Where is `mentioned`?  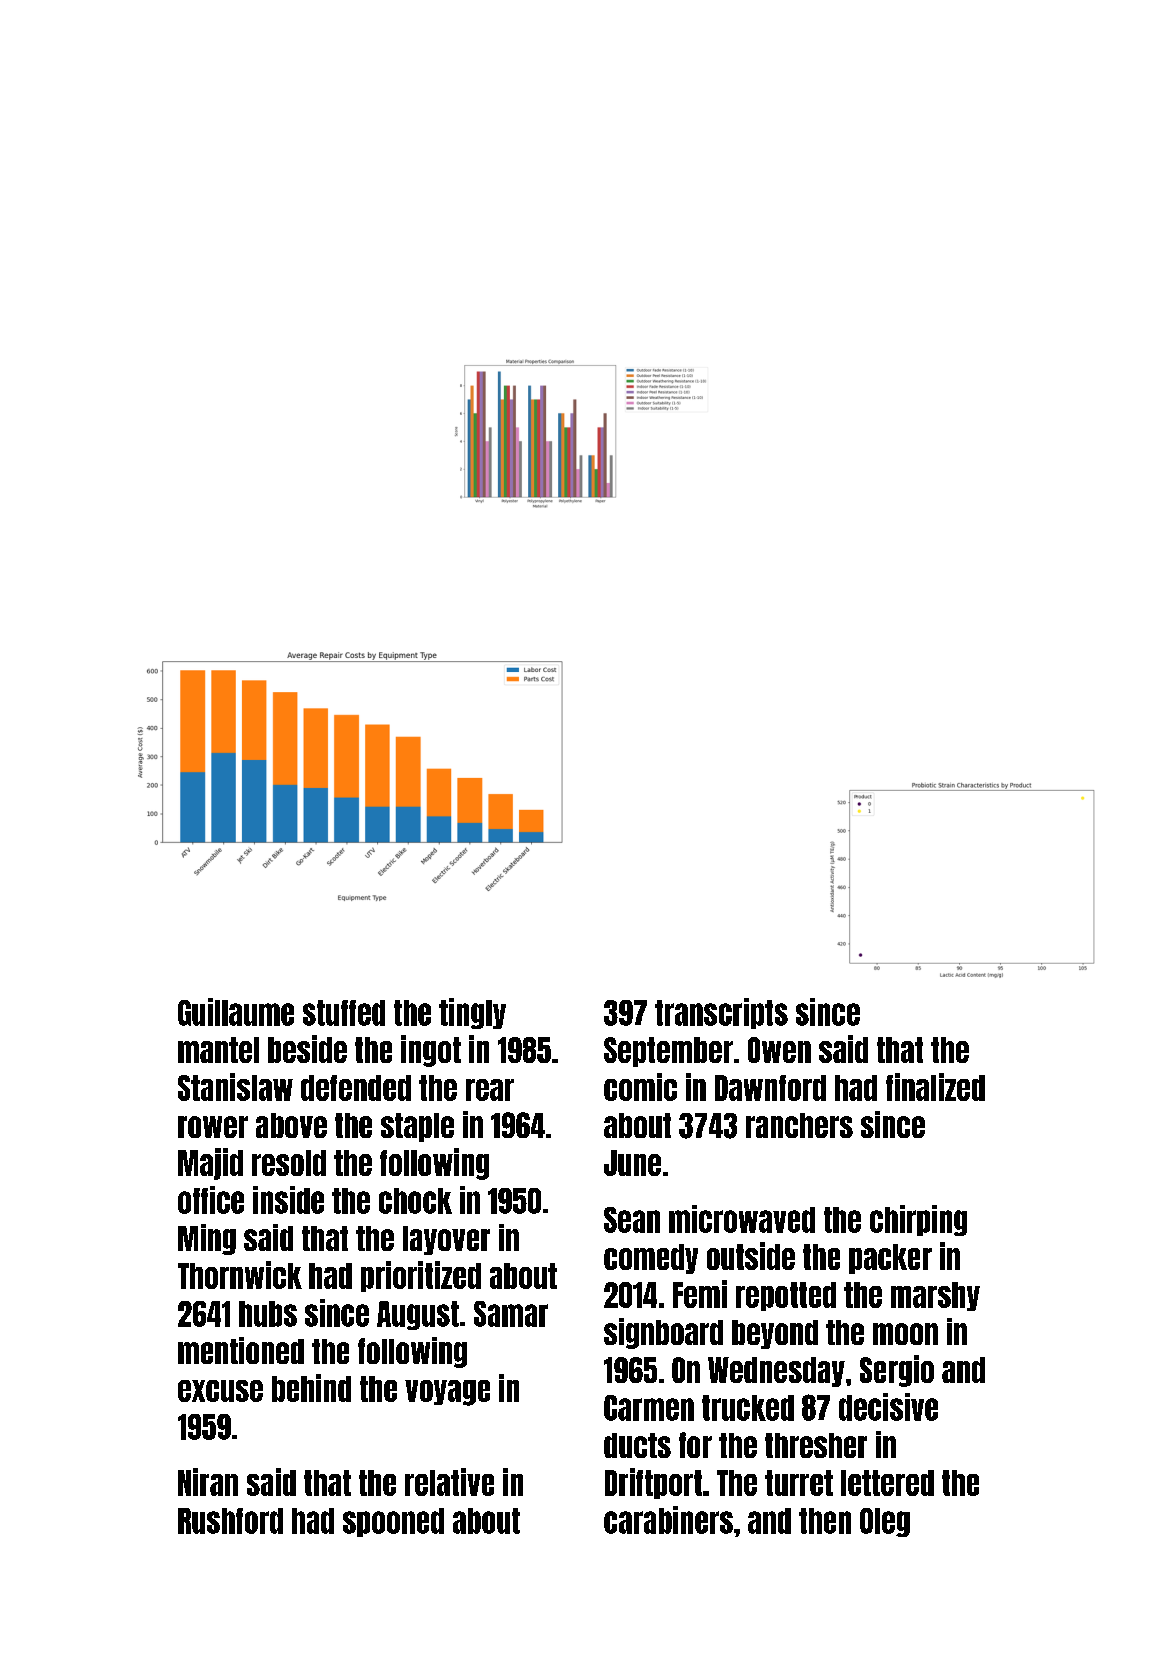 mentioned is located at coordinates (241, 1350).
